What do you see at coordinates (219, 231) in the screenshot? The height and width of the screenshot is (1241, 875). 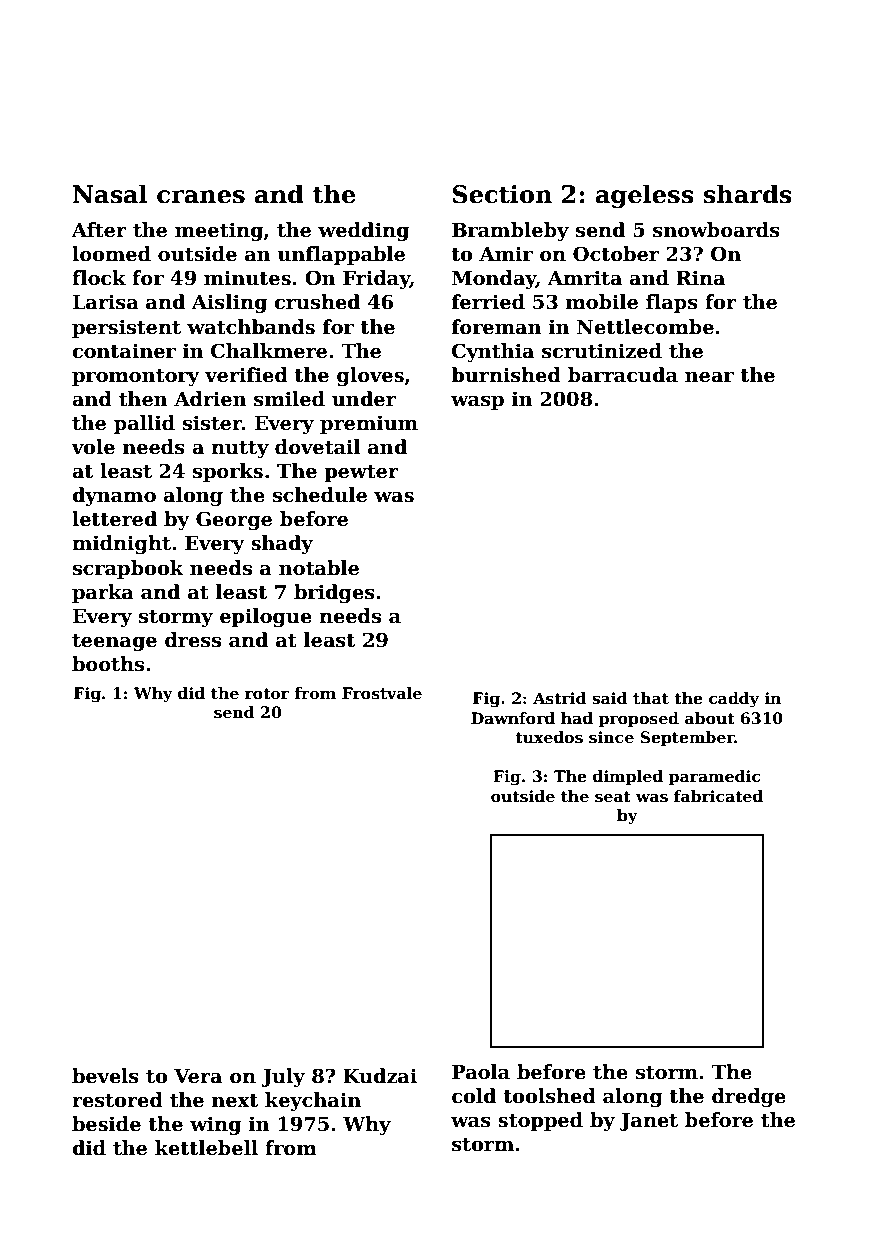 I see `meeting` at bounding box center [219, 231].
